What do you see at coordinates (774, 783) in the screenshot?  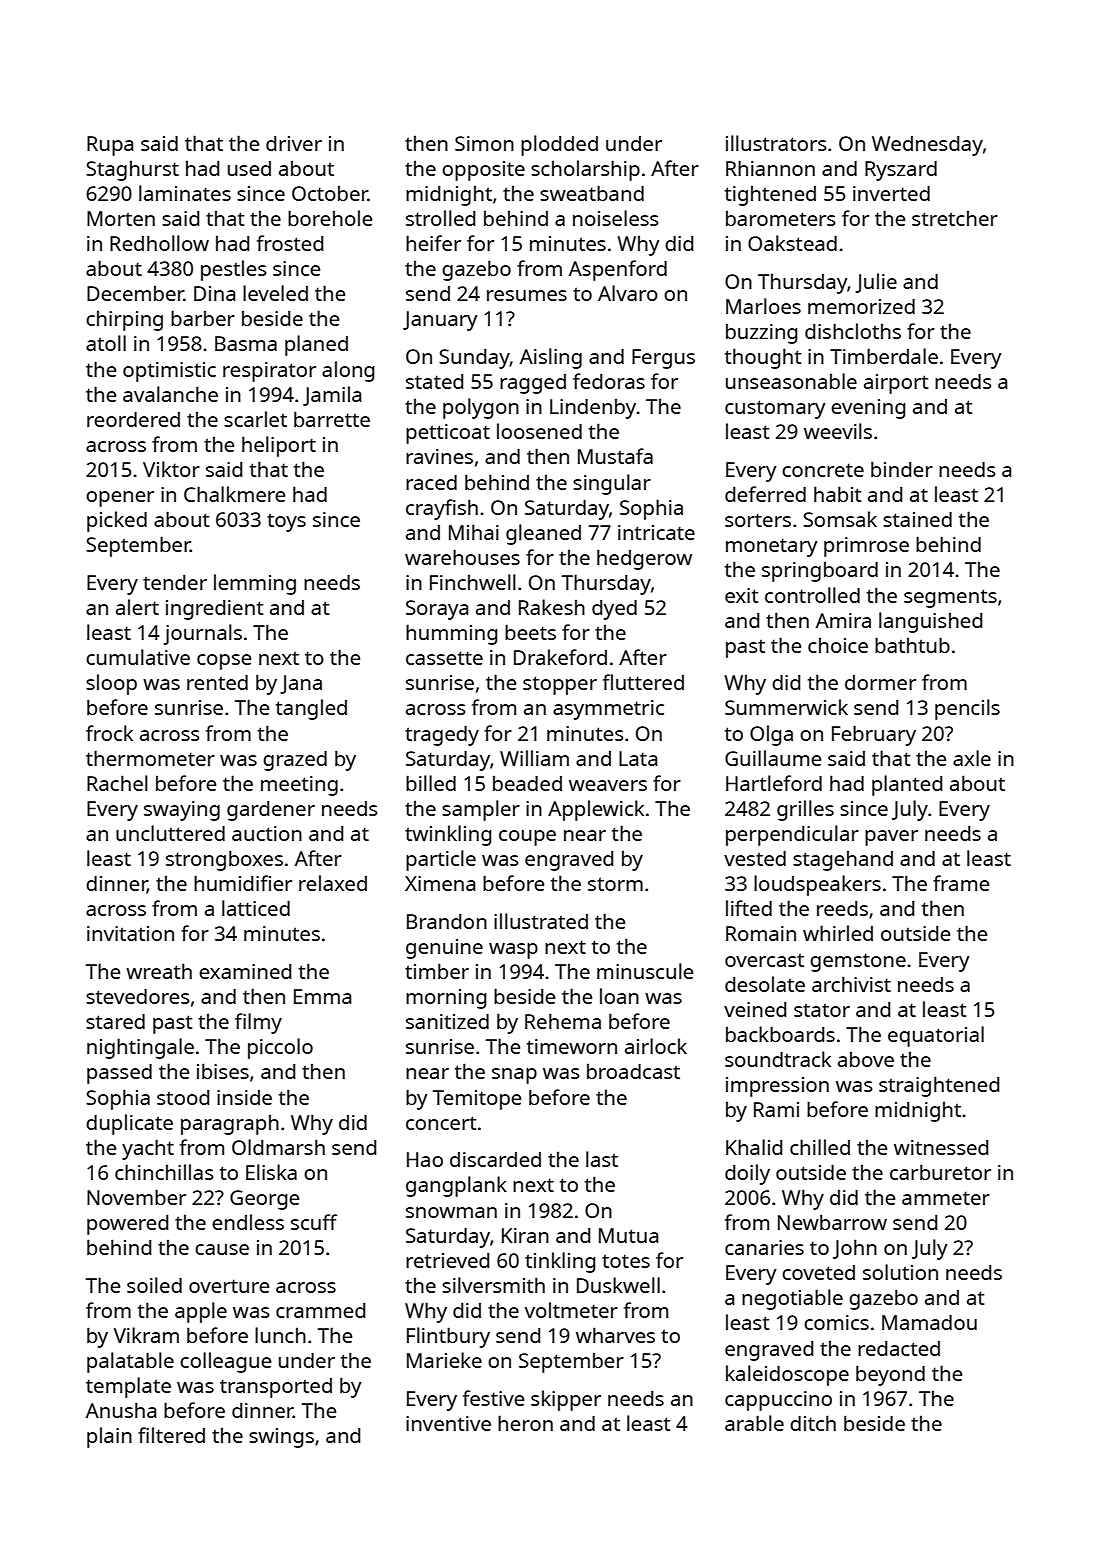 I see `Hartleford` at bounding box center [774, 783].
